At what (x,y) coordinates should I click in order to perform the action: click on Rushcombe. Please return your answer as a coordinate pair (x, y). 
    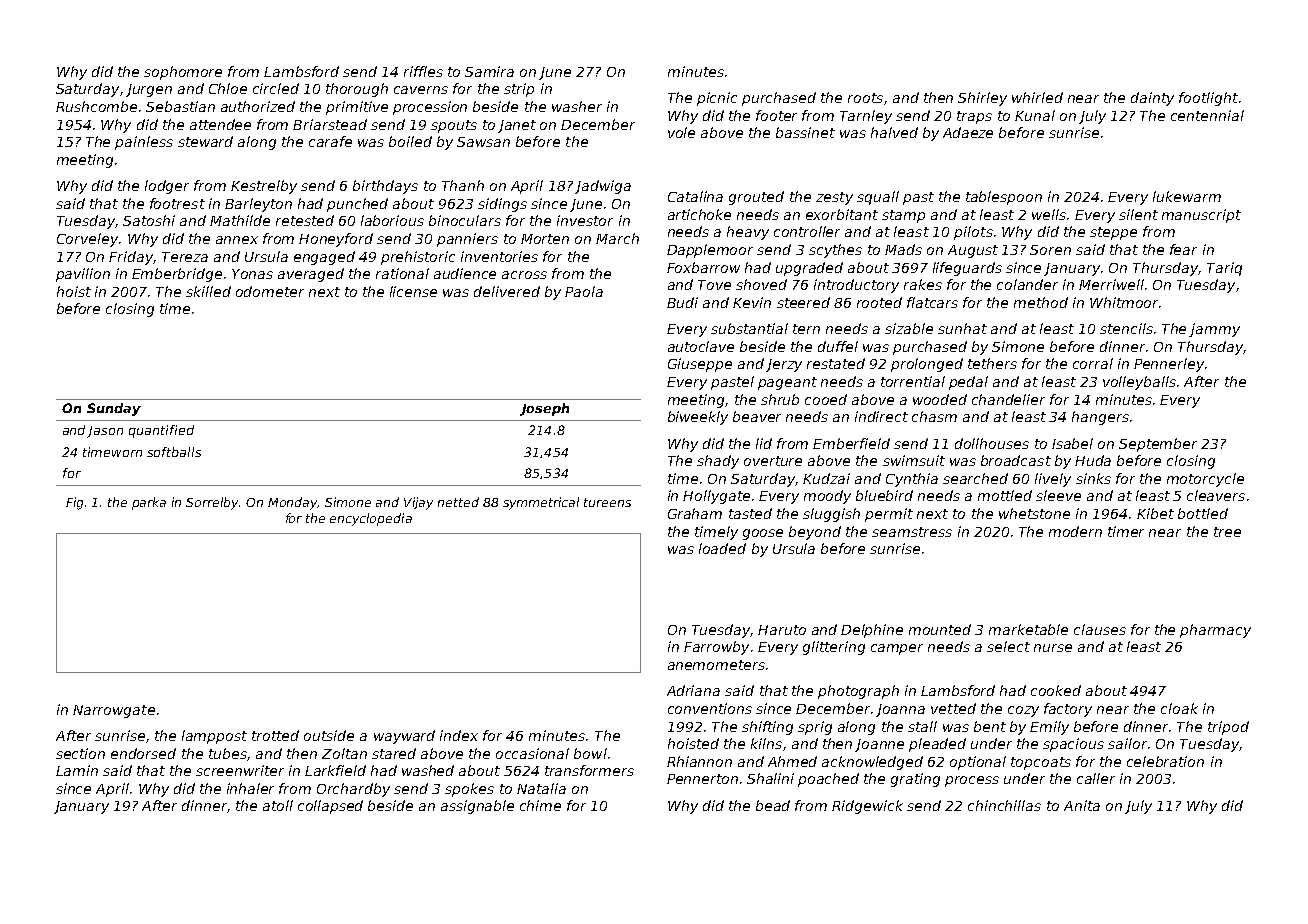
    Looking at the image, I should click on (96, 106).
